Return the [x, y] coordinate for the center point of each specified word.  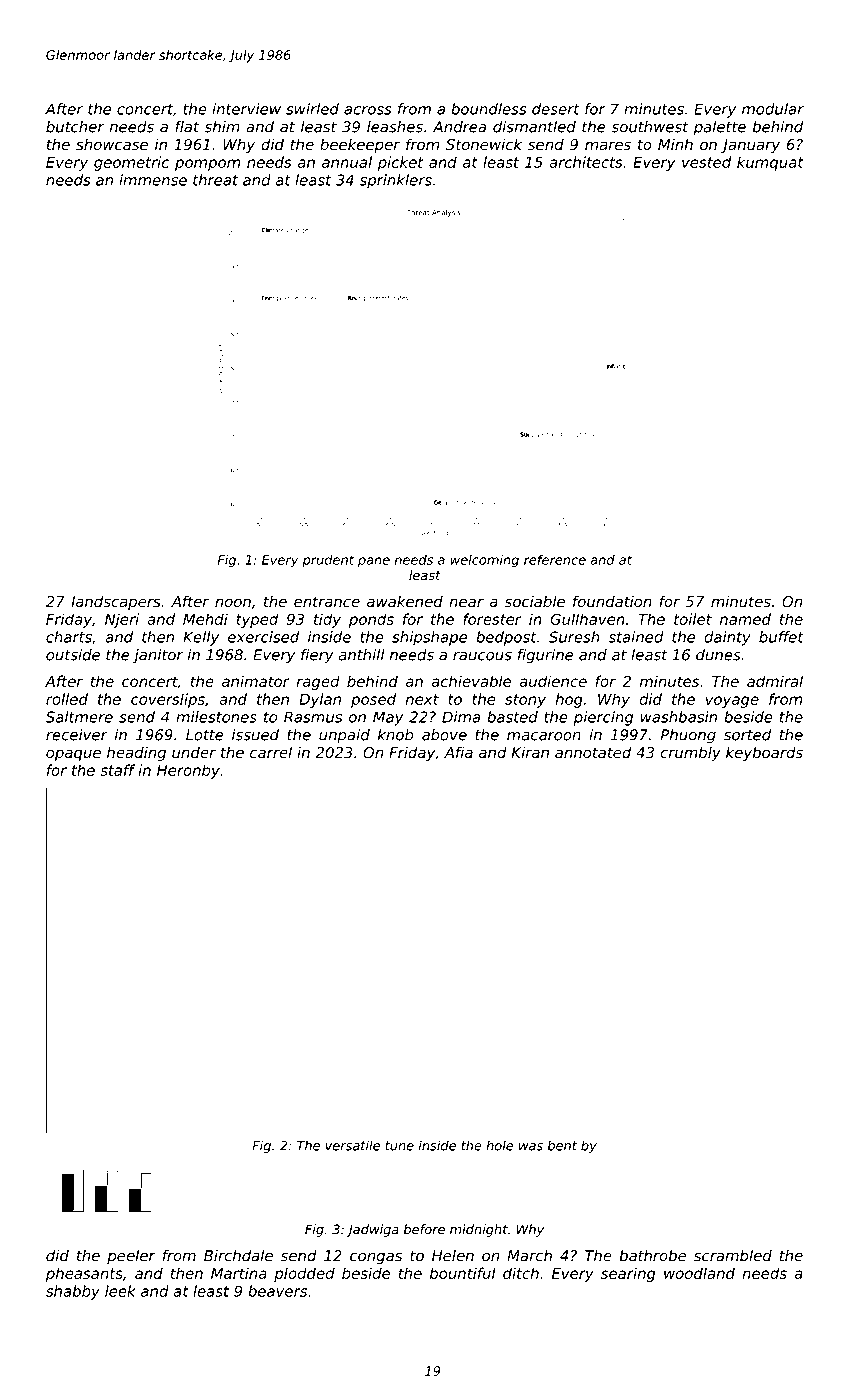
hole [500, 1145]
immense [153, 180]
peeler [131, 1257]
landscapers [116, 602]
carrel [271, 752]
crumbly [690, 753]
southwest [650, 127]
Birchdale [238, 1256]
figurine [545, 656]
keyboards [764, 753]
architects [586, 162]
